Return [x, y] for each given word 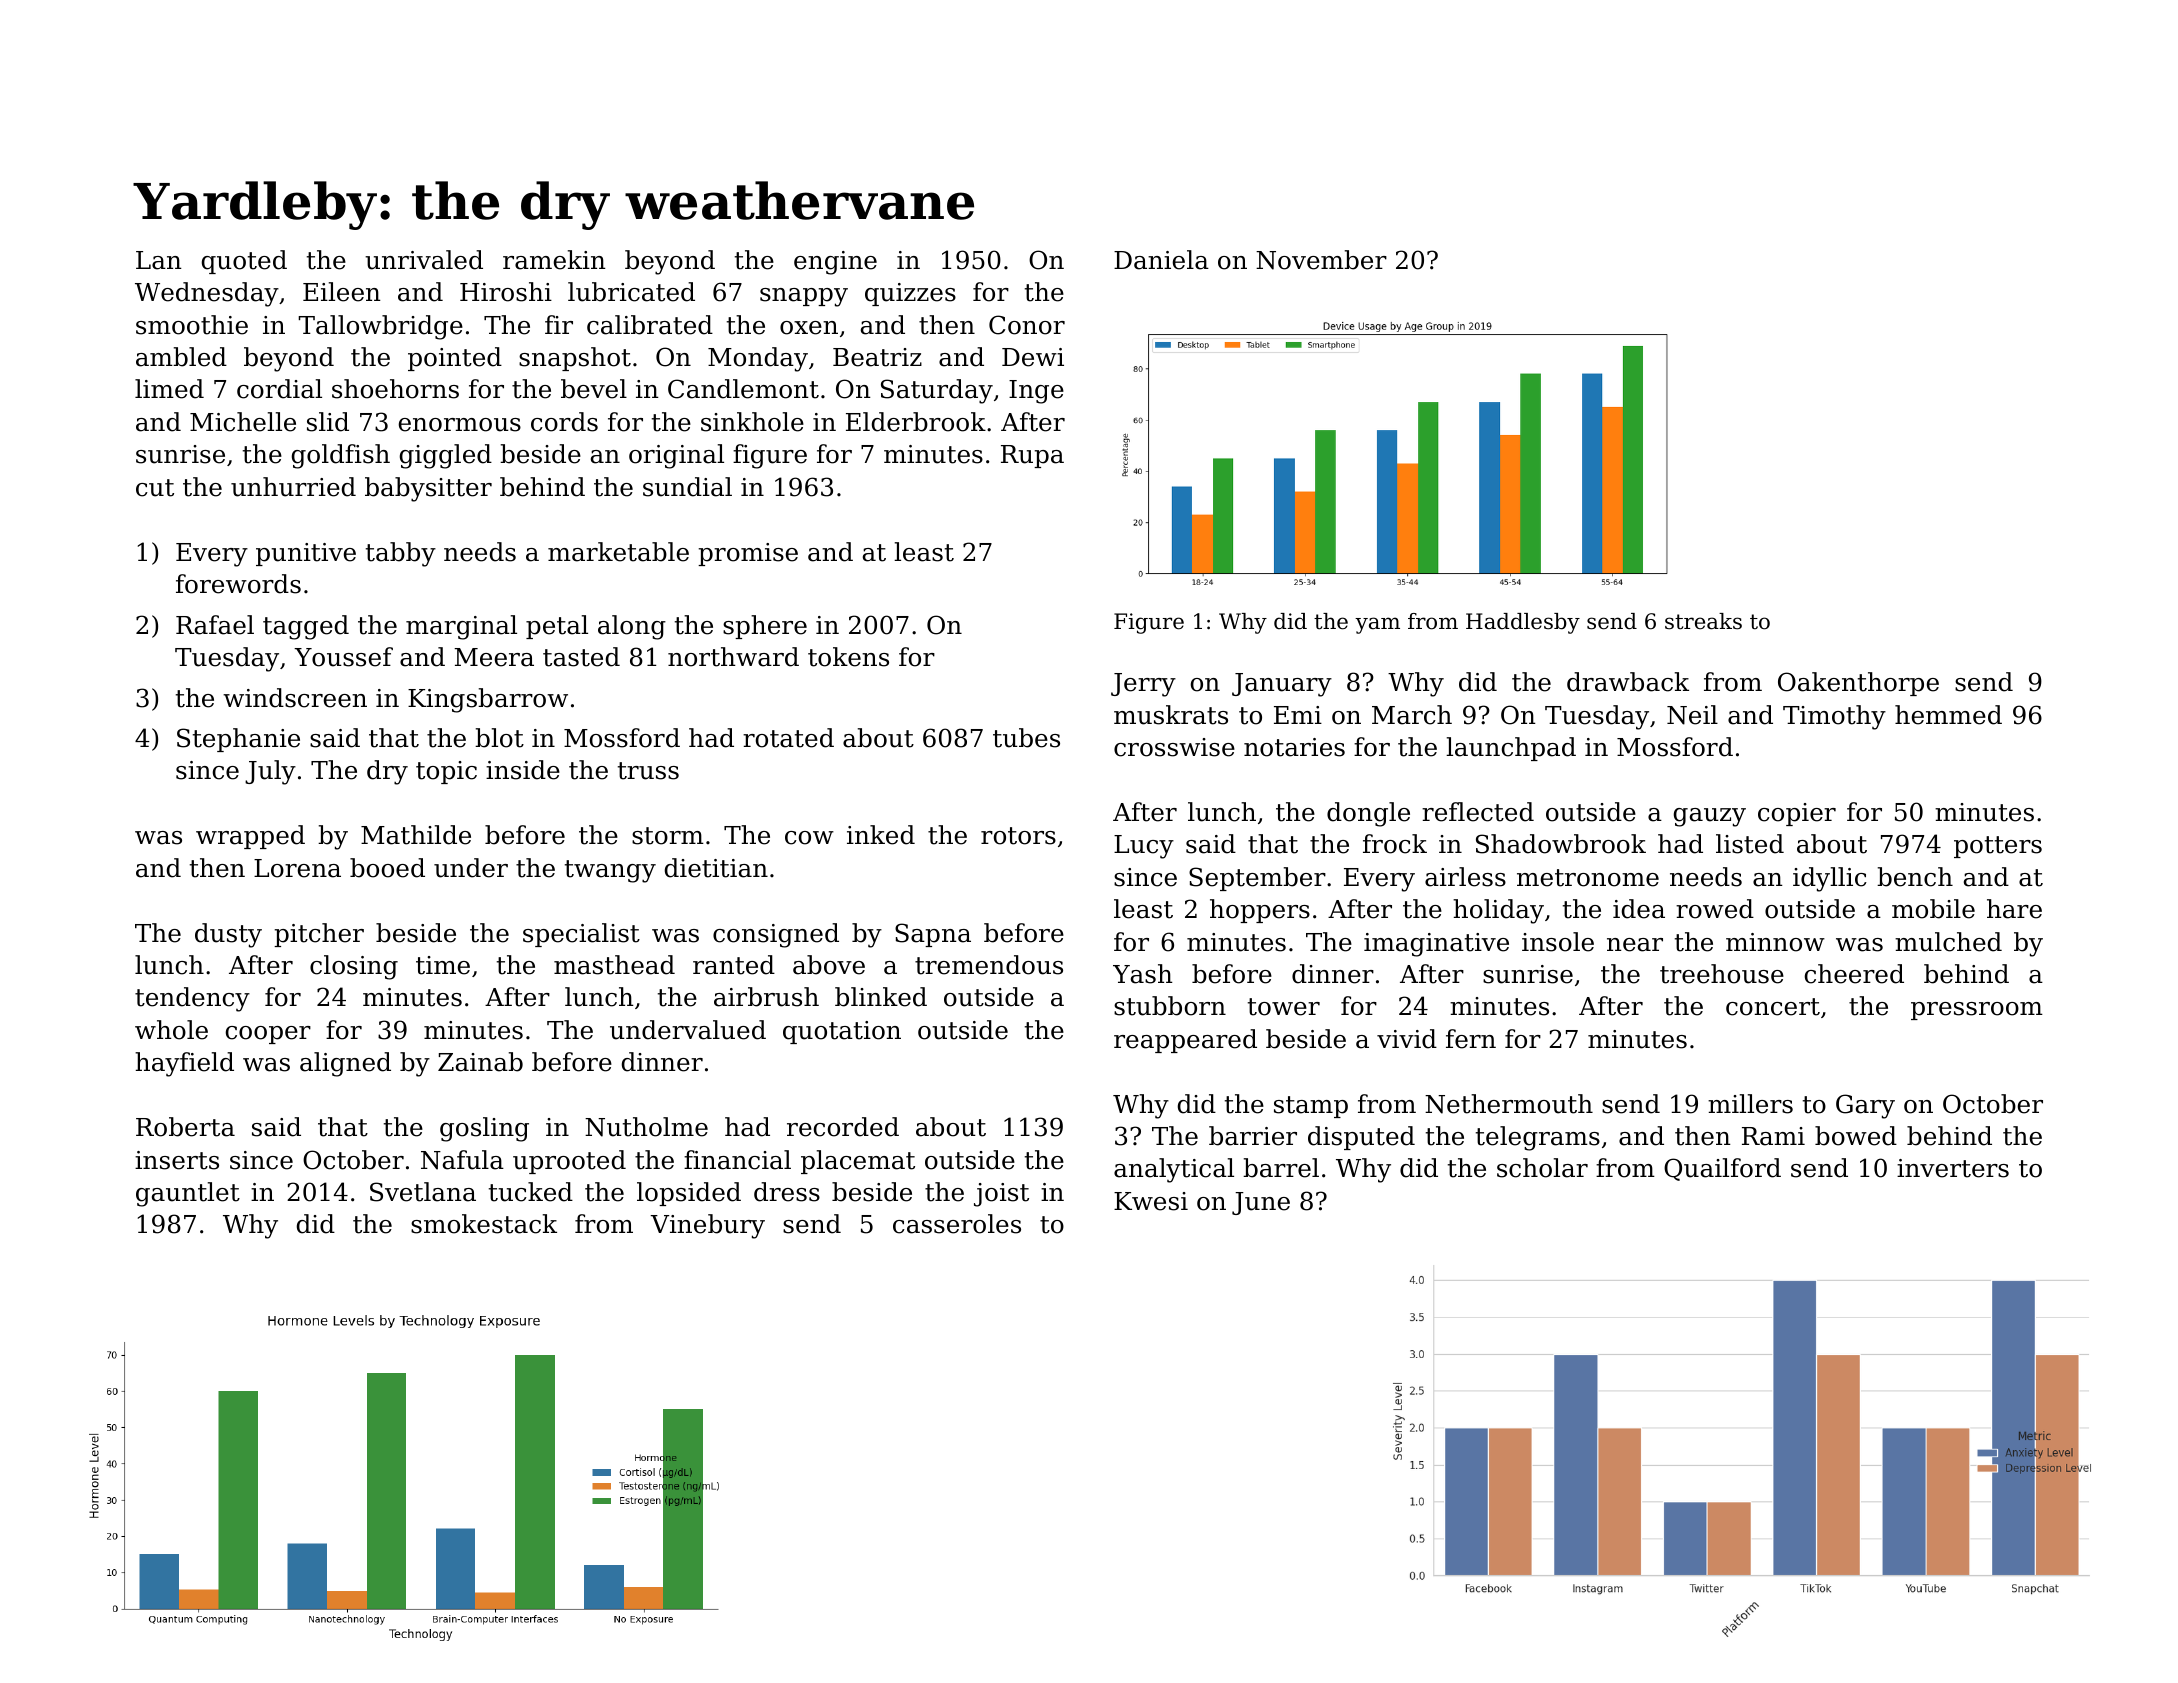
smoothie [192, 325]
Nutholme [646, 1127]
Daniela [1161, 260]
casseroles [957, 1224]
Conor [1027, 325]
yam [1377, 625]
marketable [618, 552]
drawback [1628, 682]
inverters [1953, 1168]
